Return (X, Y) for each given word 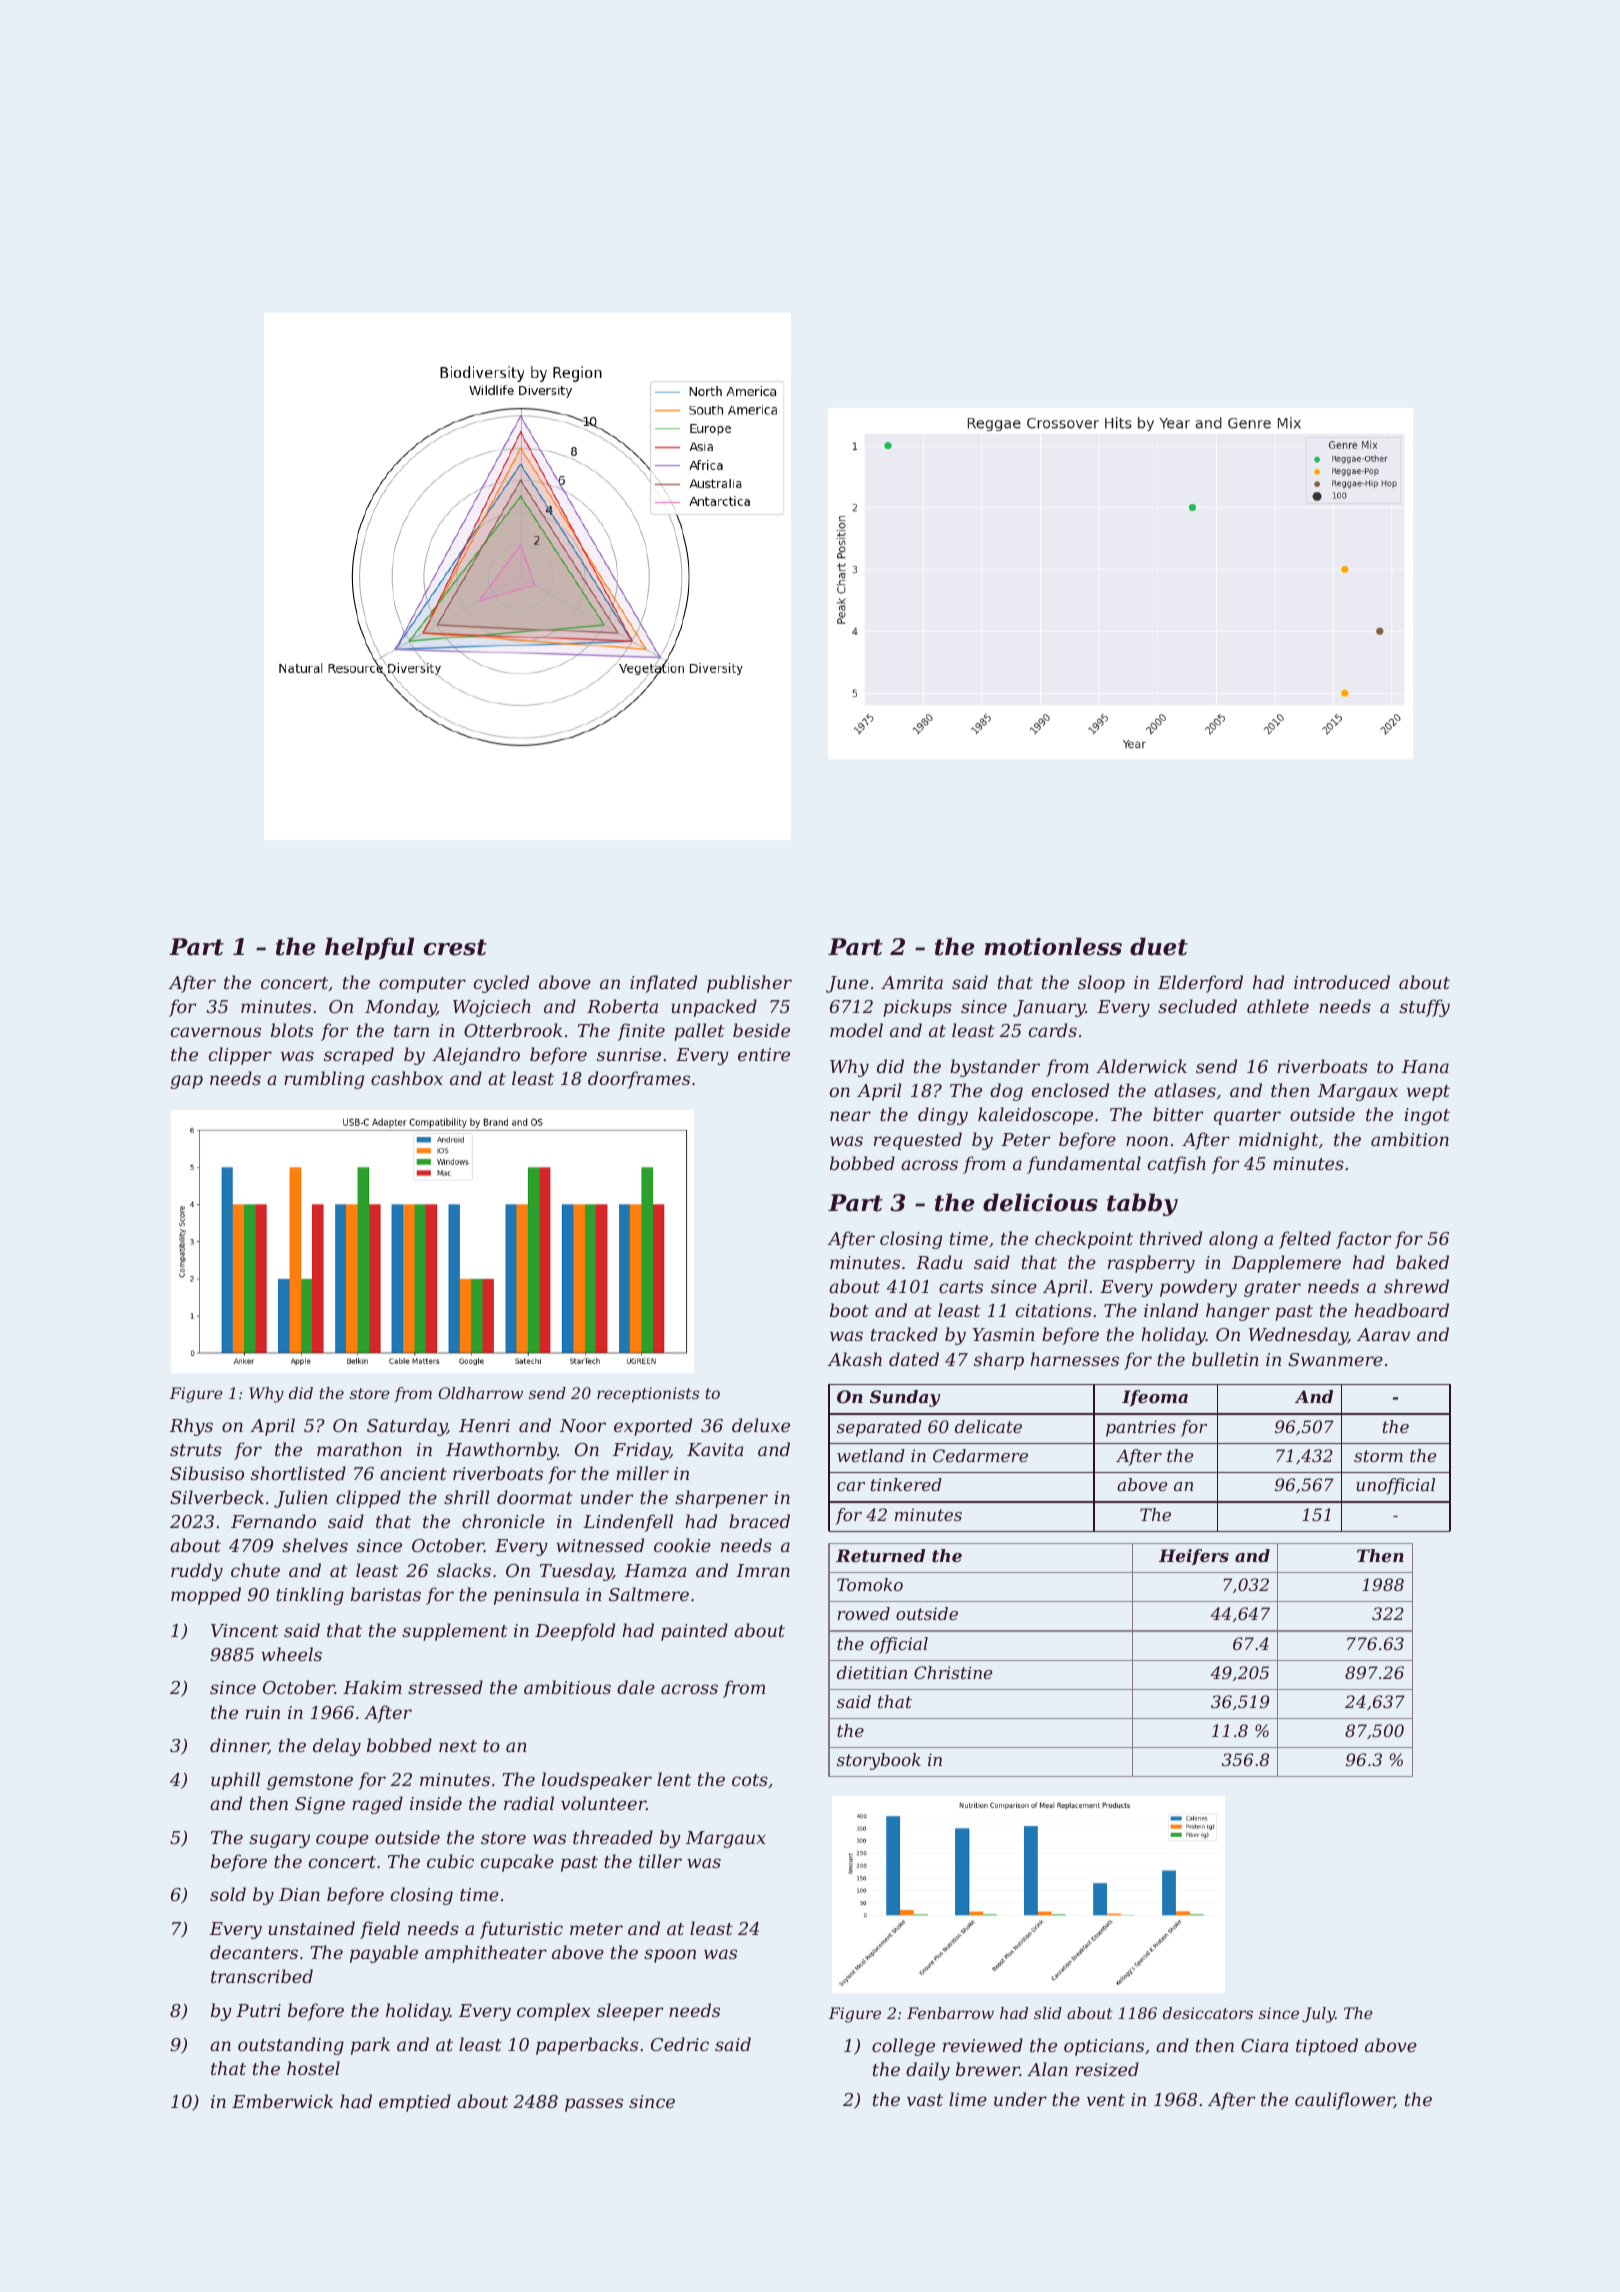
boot (849, 1310)
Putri (258, 2010)
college (903, 2047)
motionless (1053, 946)
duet (1159, 946)
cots (750, 1780)
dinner (239, 1746)
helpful (369, 948)
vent (1106, 2100)
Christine (953, 1672)
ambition (1410, 1139)
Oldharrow (480, 1393)
